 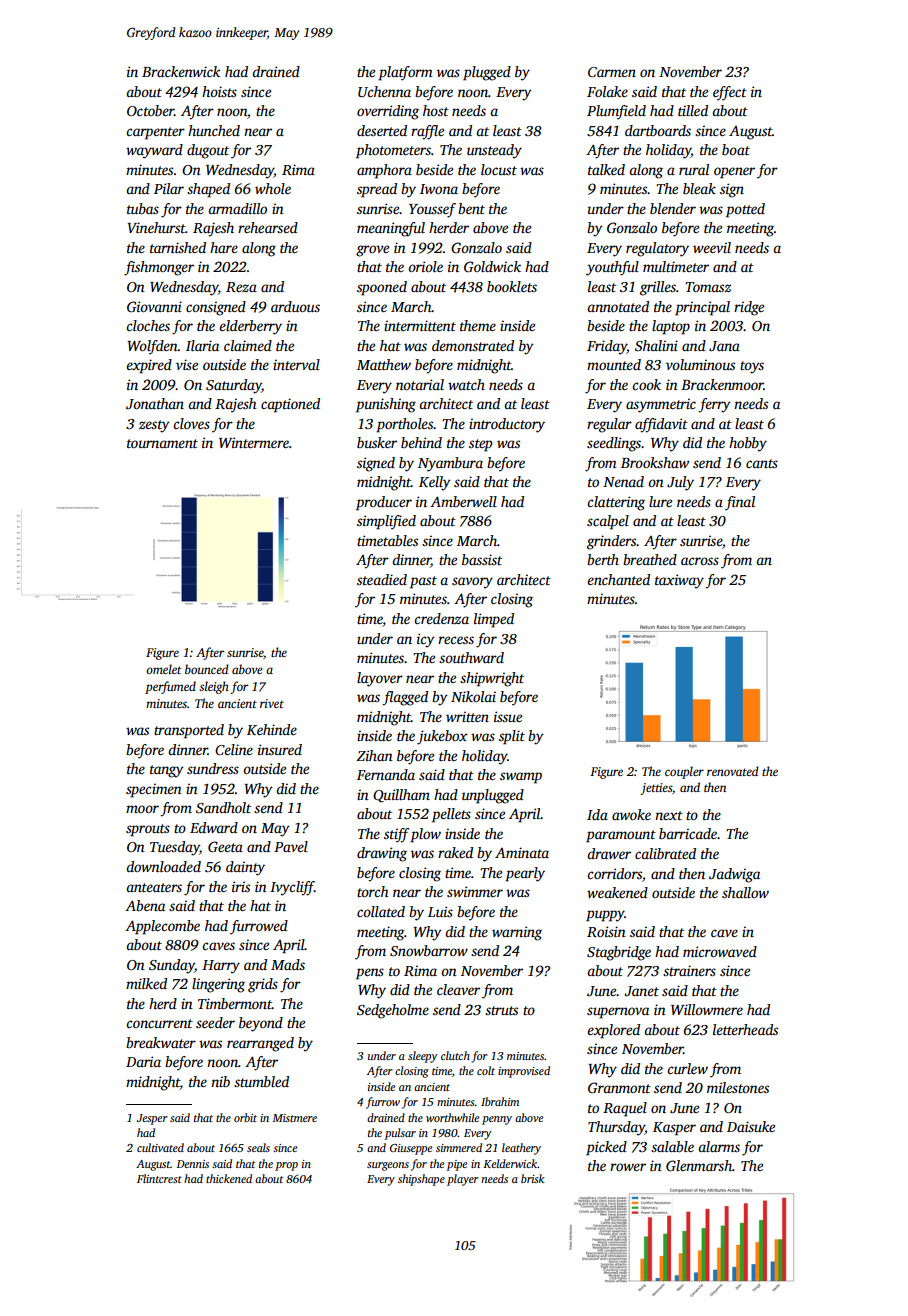 What do you see at coordinates (679, 581) in the document?
I see `taxiway` at bounding box center [679, 581].
